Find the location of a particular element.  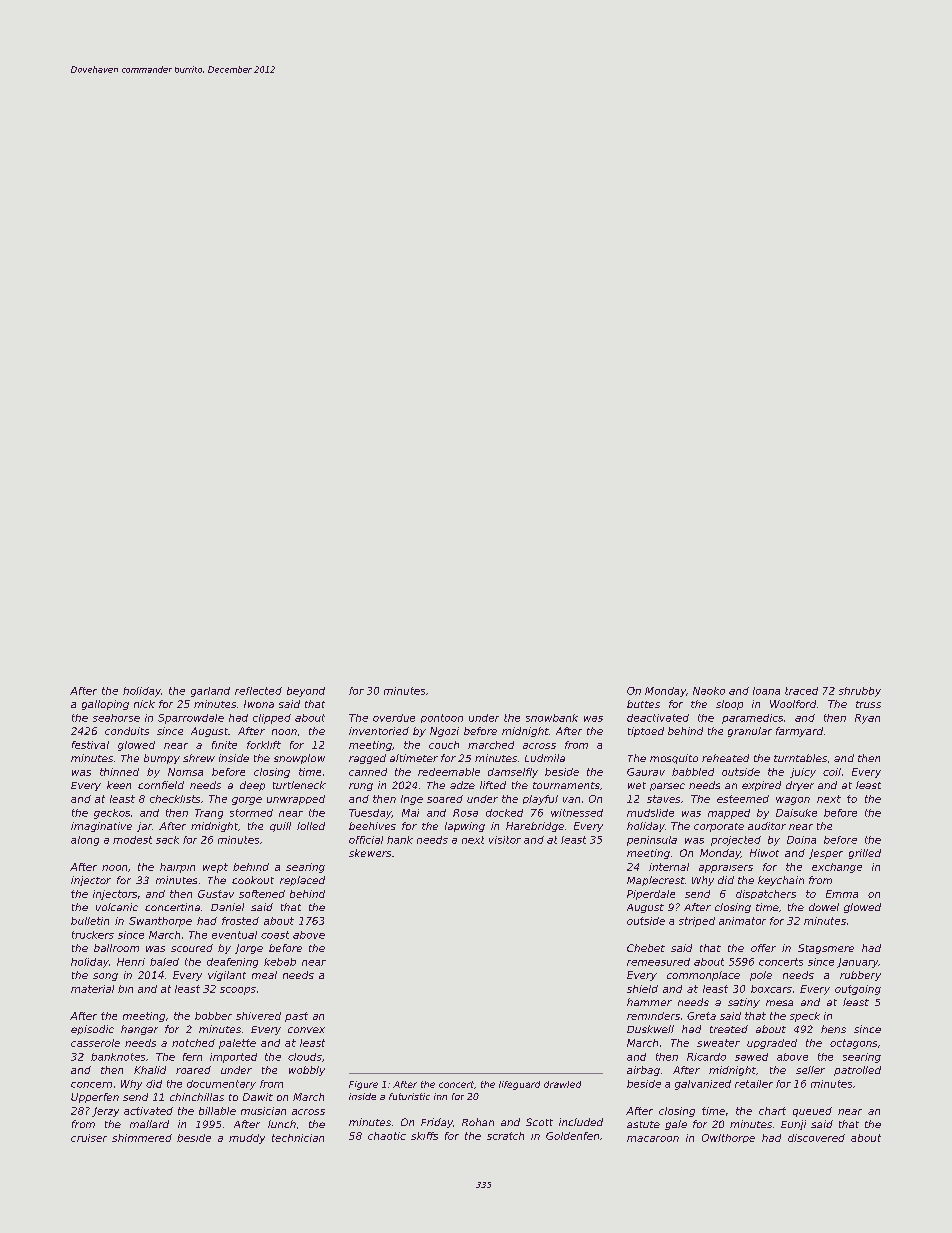

Piperdale is located at coordinates (651, 895).
